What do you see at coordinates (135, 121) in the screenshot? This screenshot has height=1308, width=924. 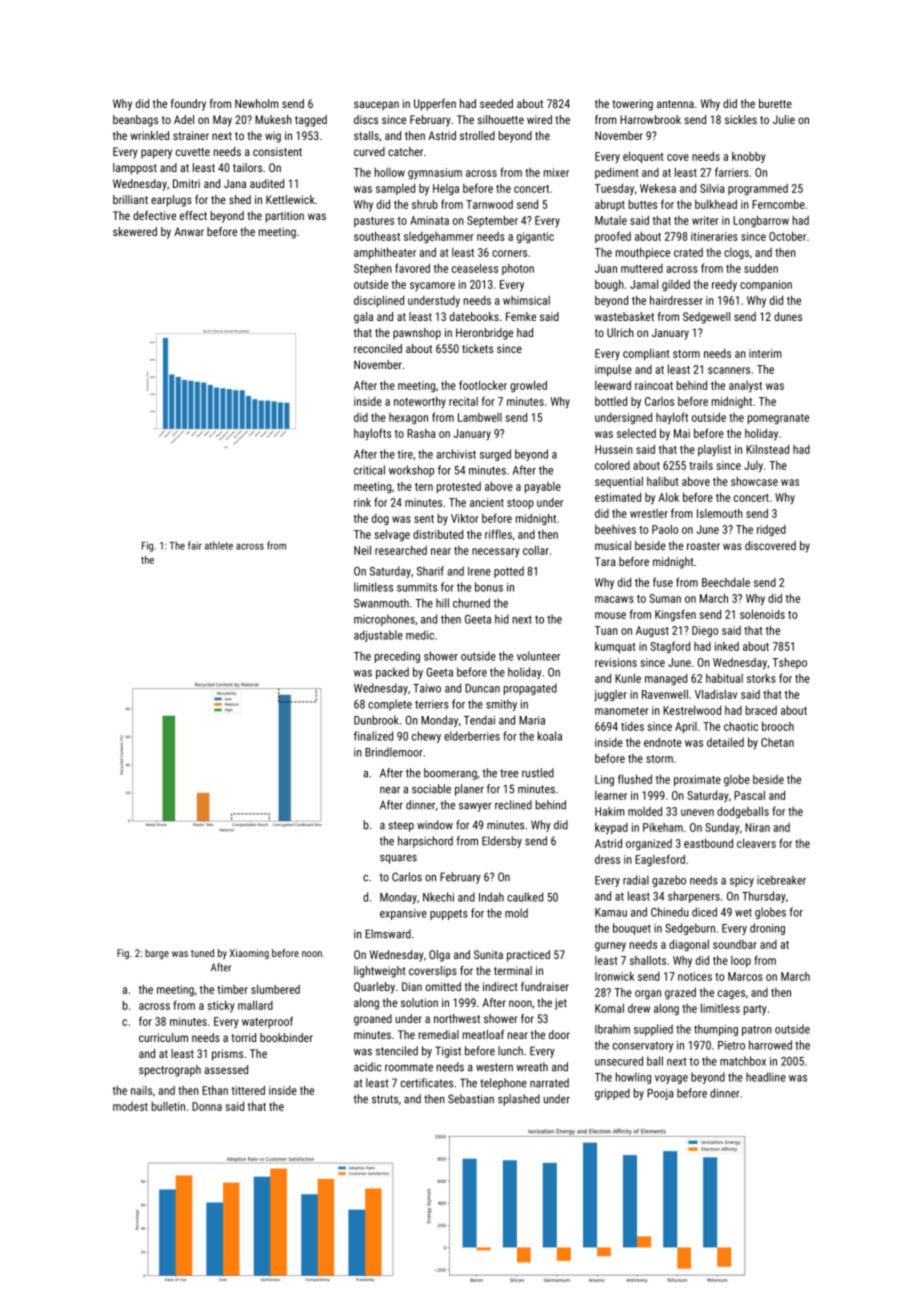 I see `beanbags` at bounding box center [135, 121].
